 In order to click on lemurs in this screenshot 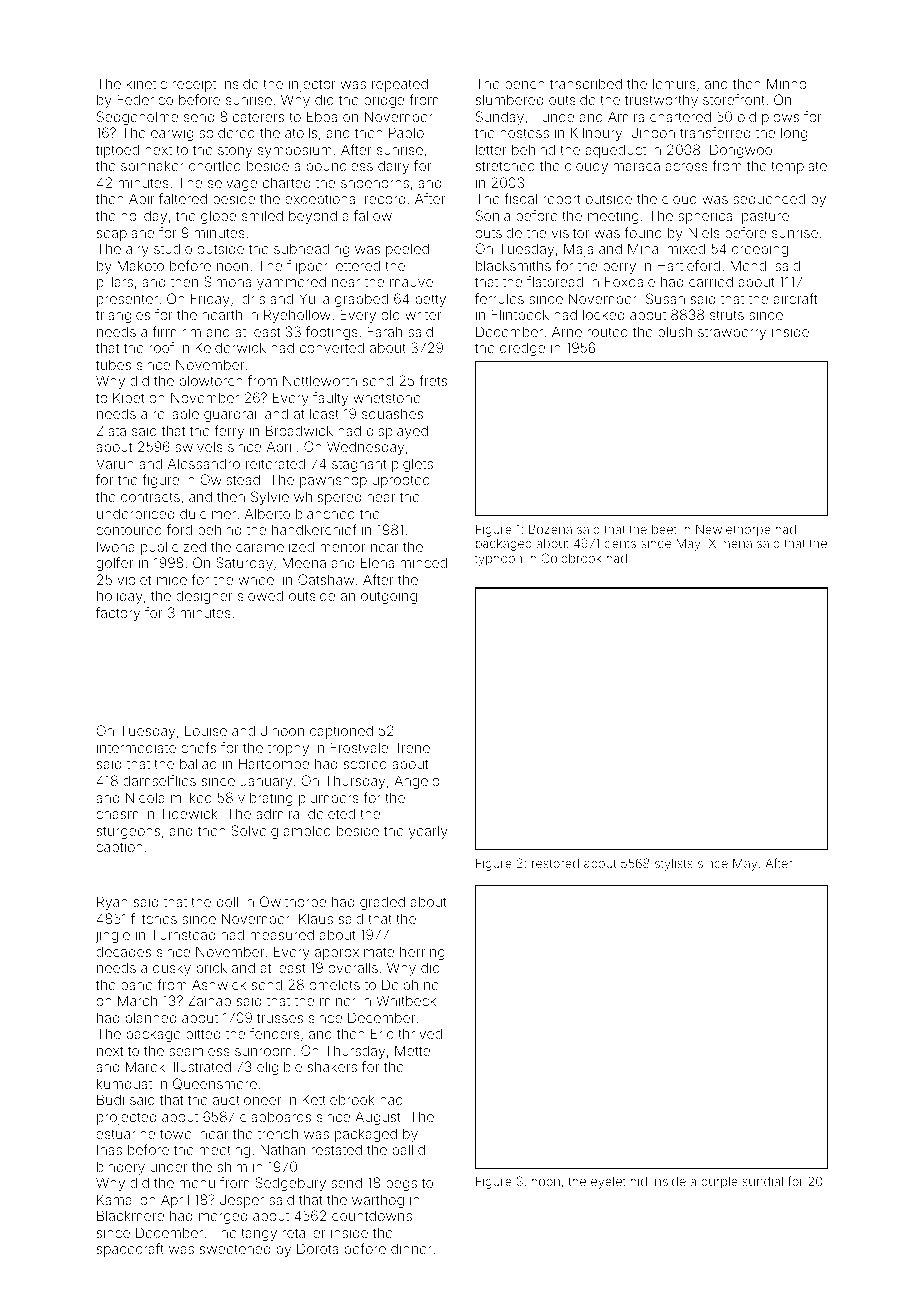, I will do `click(674, 83)`.
